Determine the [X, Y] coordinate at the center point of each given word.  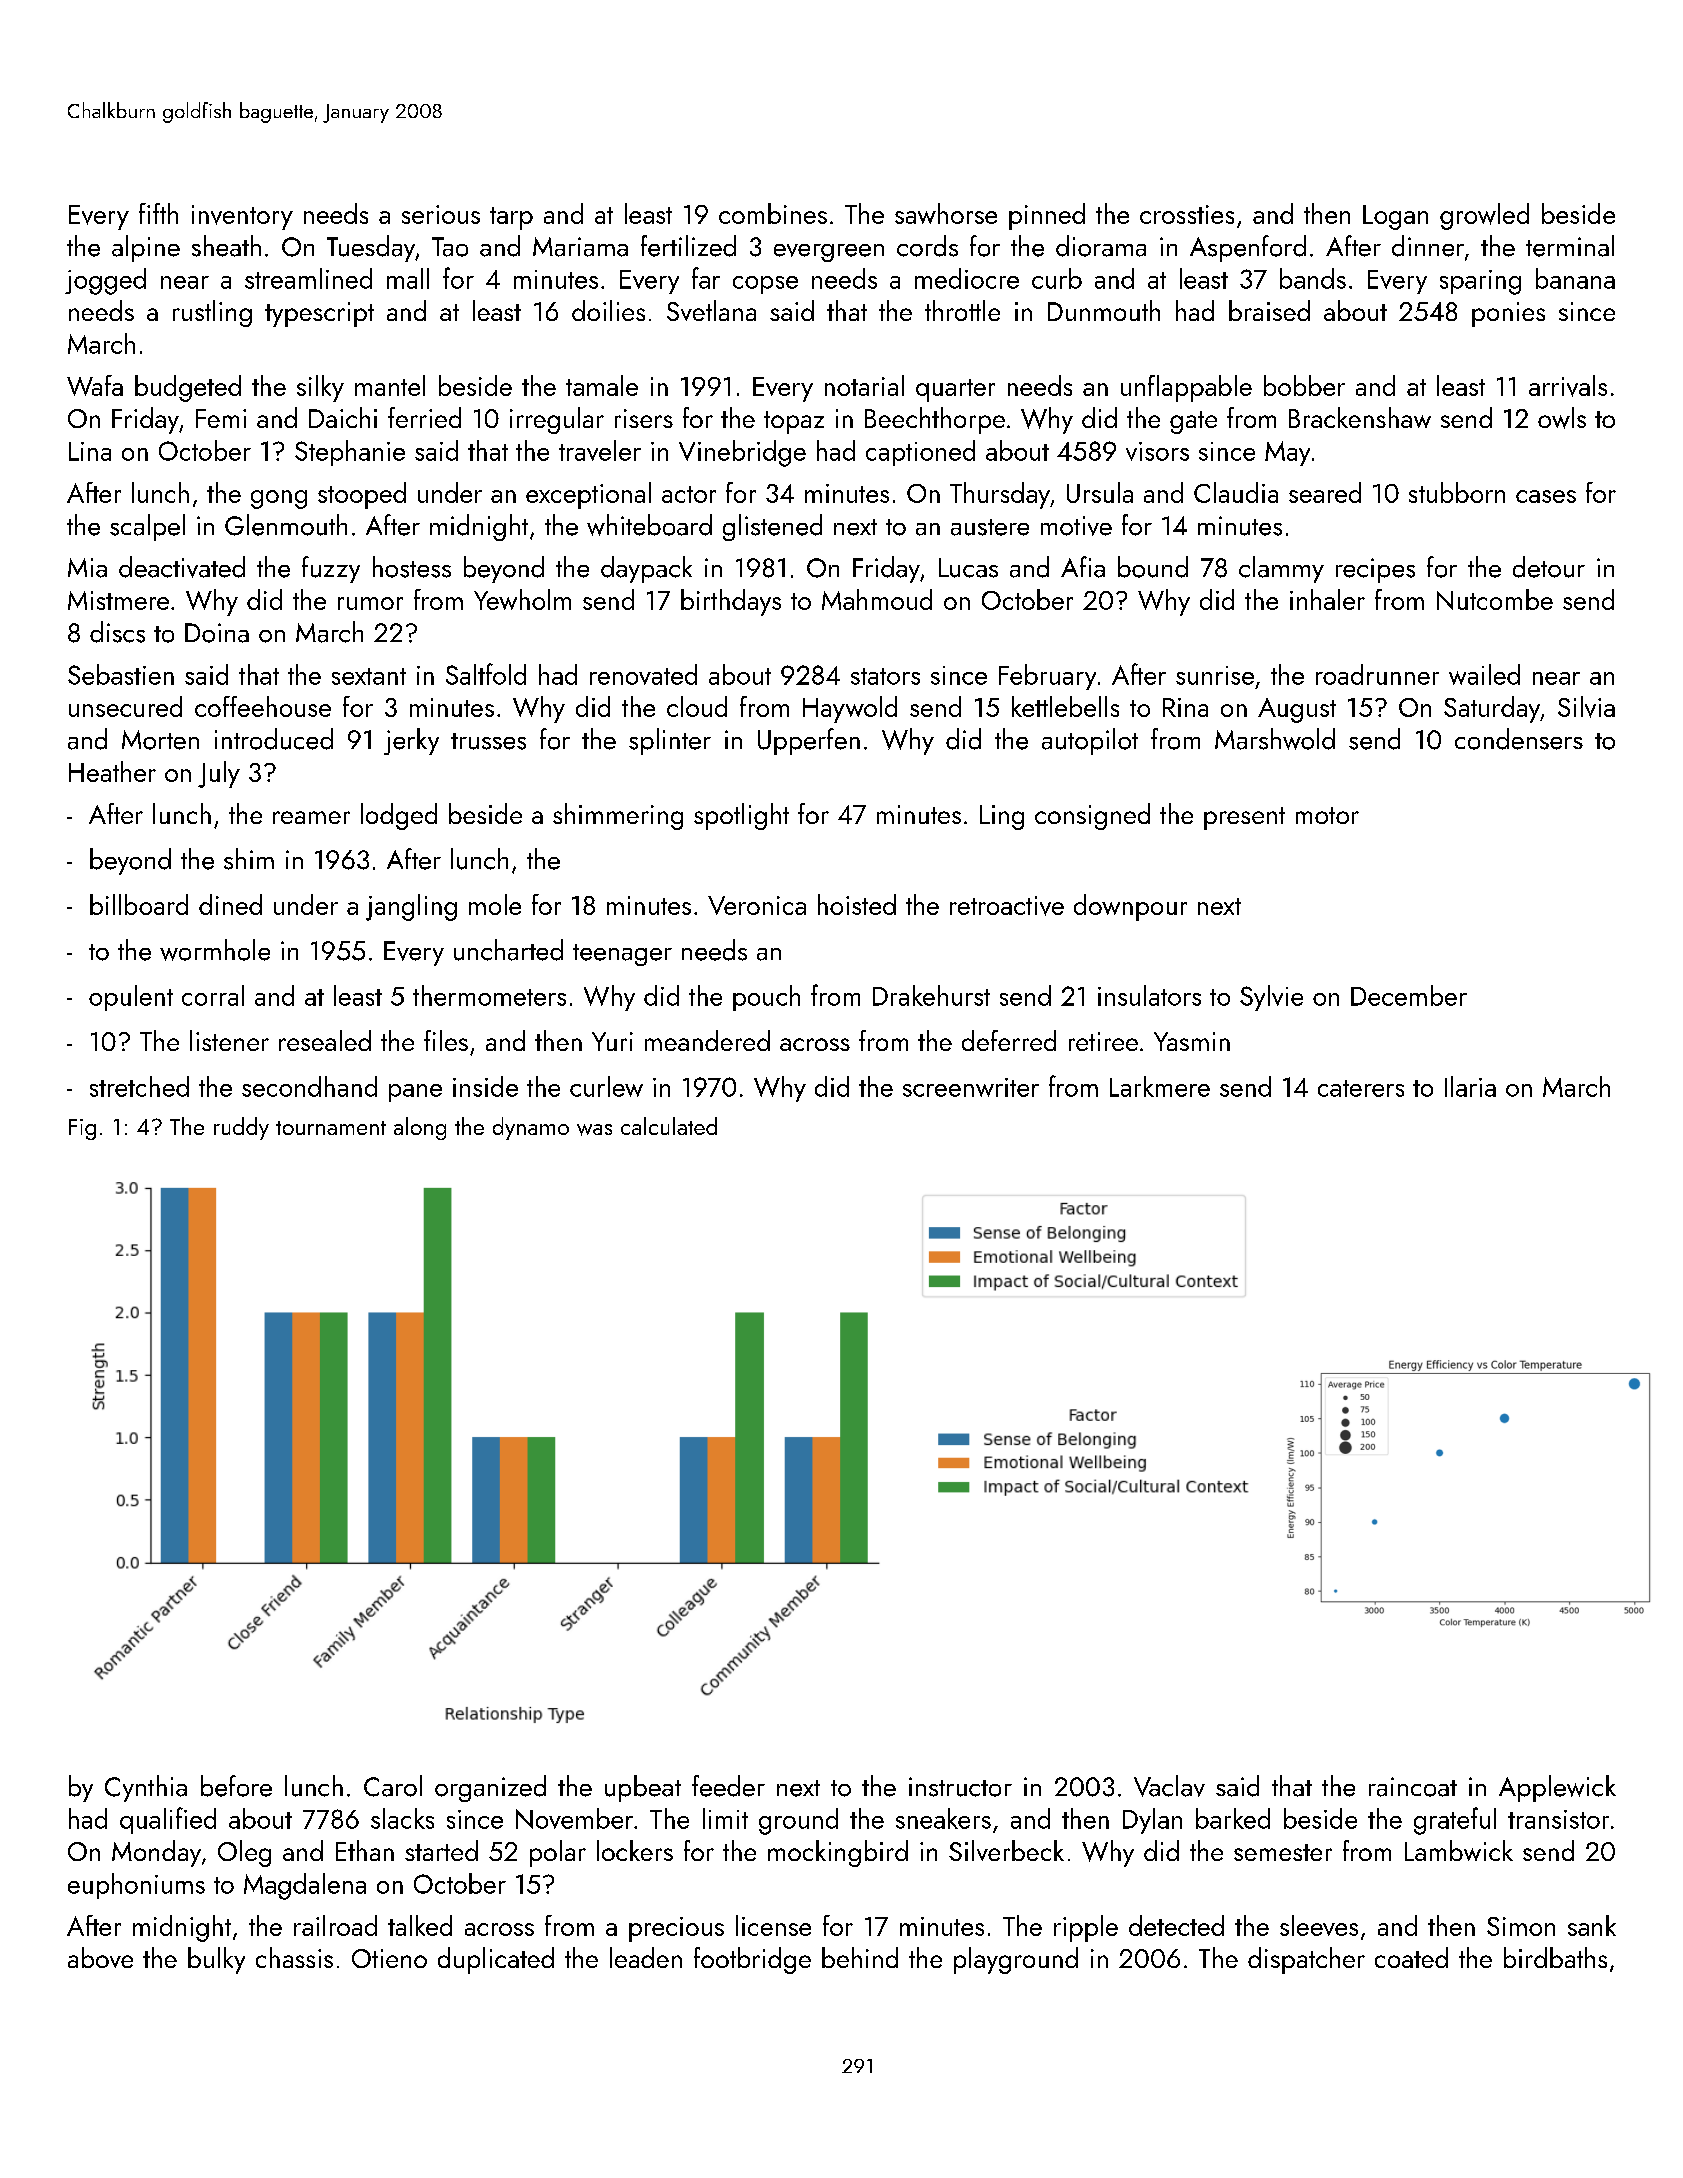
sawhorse [946, 213]
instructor [960, 1787]
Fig [82, 1129]
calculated [669, 1126]
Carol [393, 1786]
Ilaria [1470, 1086]
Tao [450, 247]
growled [1484, 216]
